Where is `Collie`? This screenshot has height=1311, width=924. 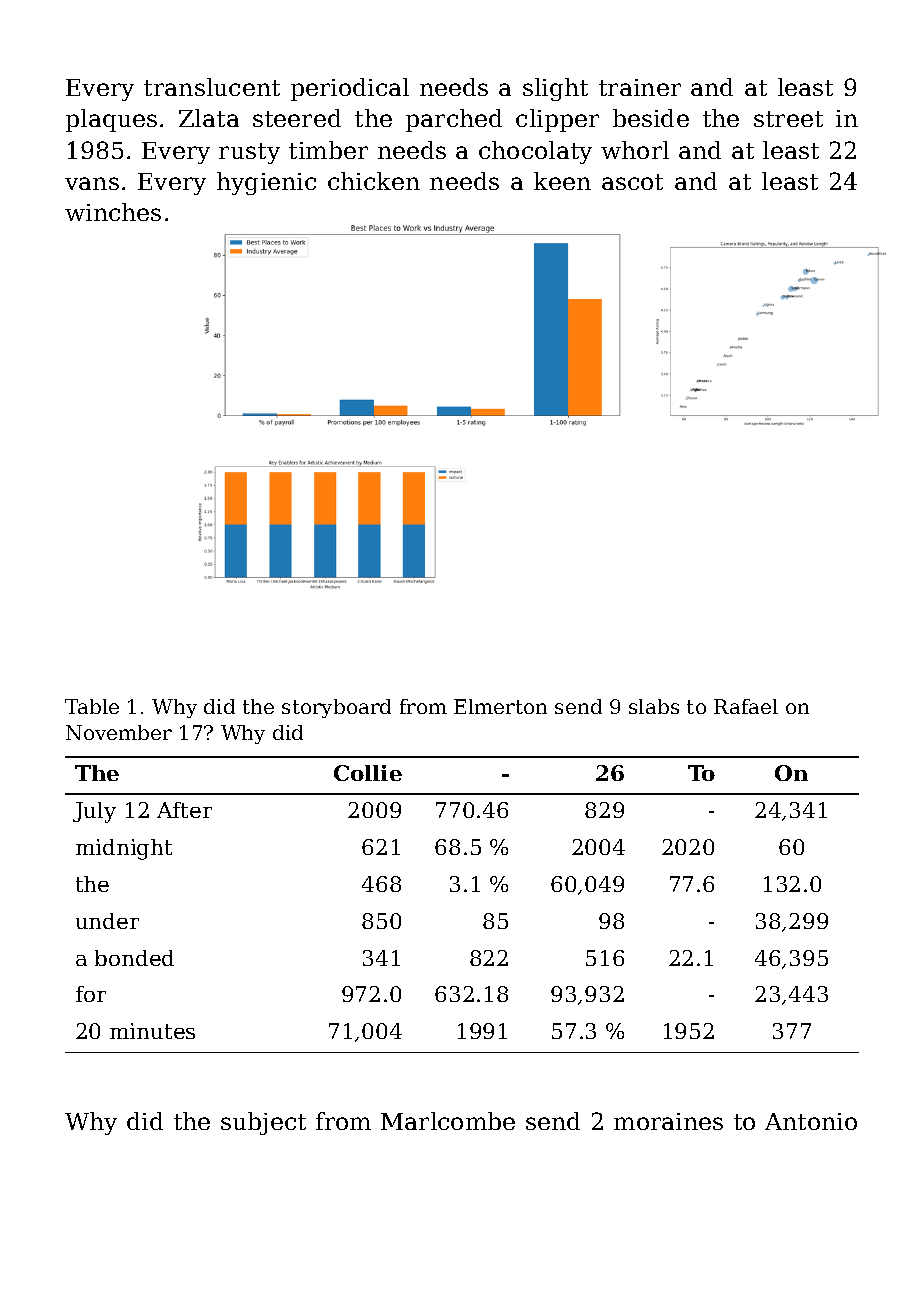
Collie is located at coordinates (368, 773).
